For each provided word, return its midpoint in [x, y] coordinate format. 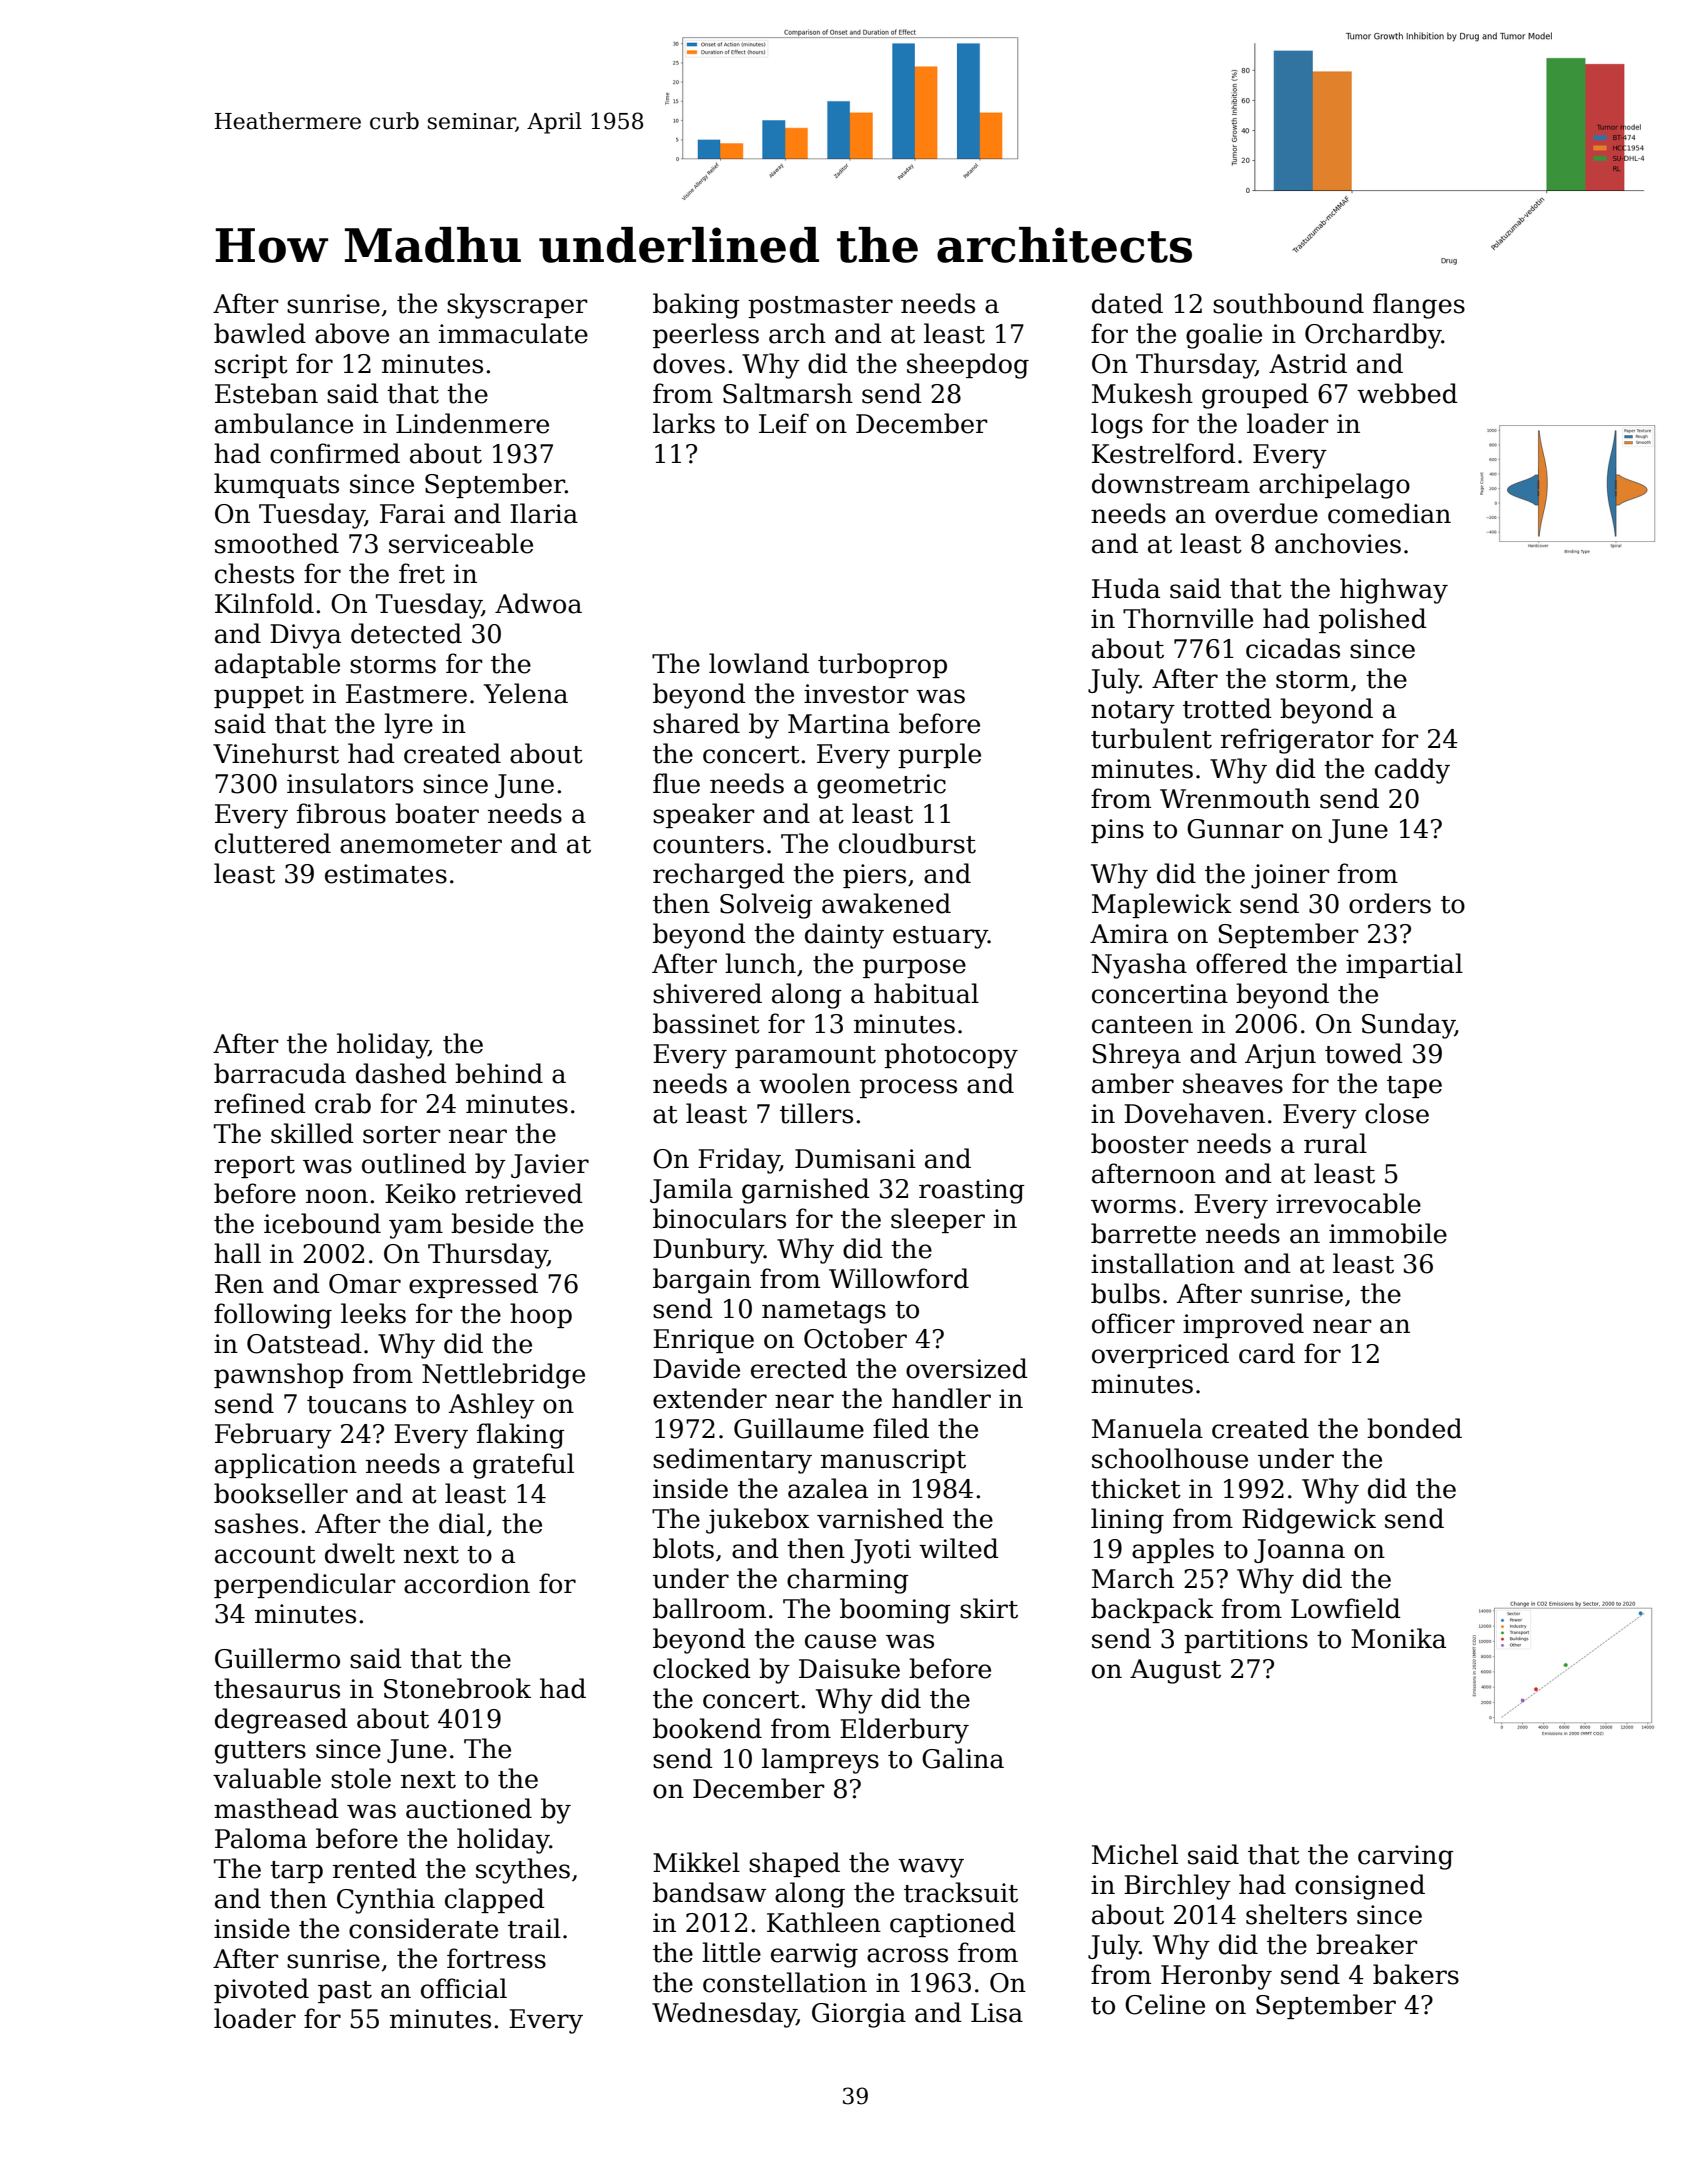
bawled [260, 333]
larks [684, 423]
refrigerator [1297, 741]
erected [799, 1368]
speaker [704, 815]
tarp [296, 1872]
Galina [963, 1758]
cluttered [273, 843]
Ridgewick [1309, 1521]
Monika [1398, 1638]
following [273, 1316]
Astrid [1308, 363]
